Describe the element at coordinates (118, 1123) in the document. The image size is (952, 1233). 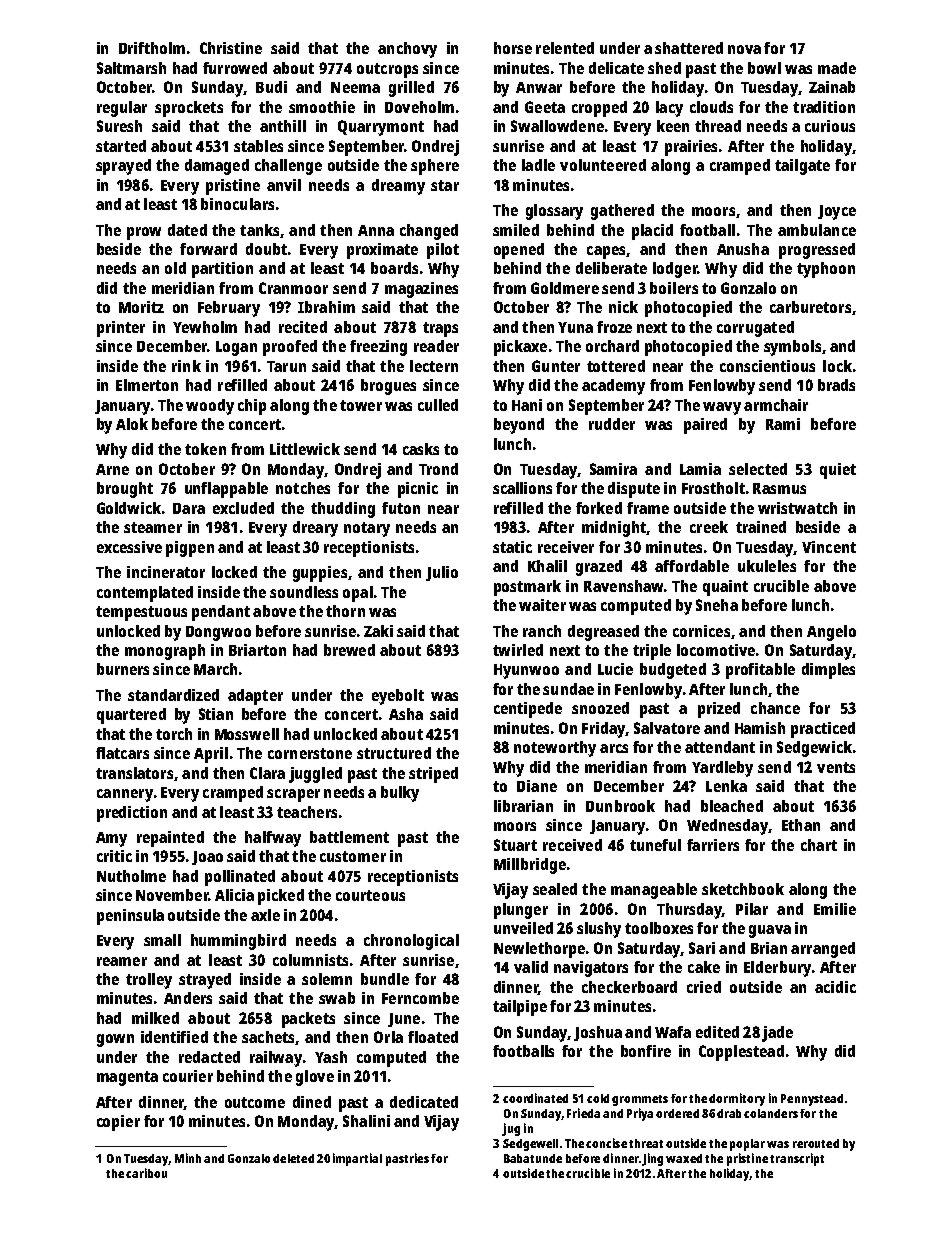
I see `copier` at that location.
